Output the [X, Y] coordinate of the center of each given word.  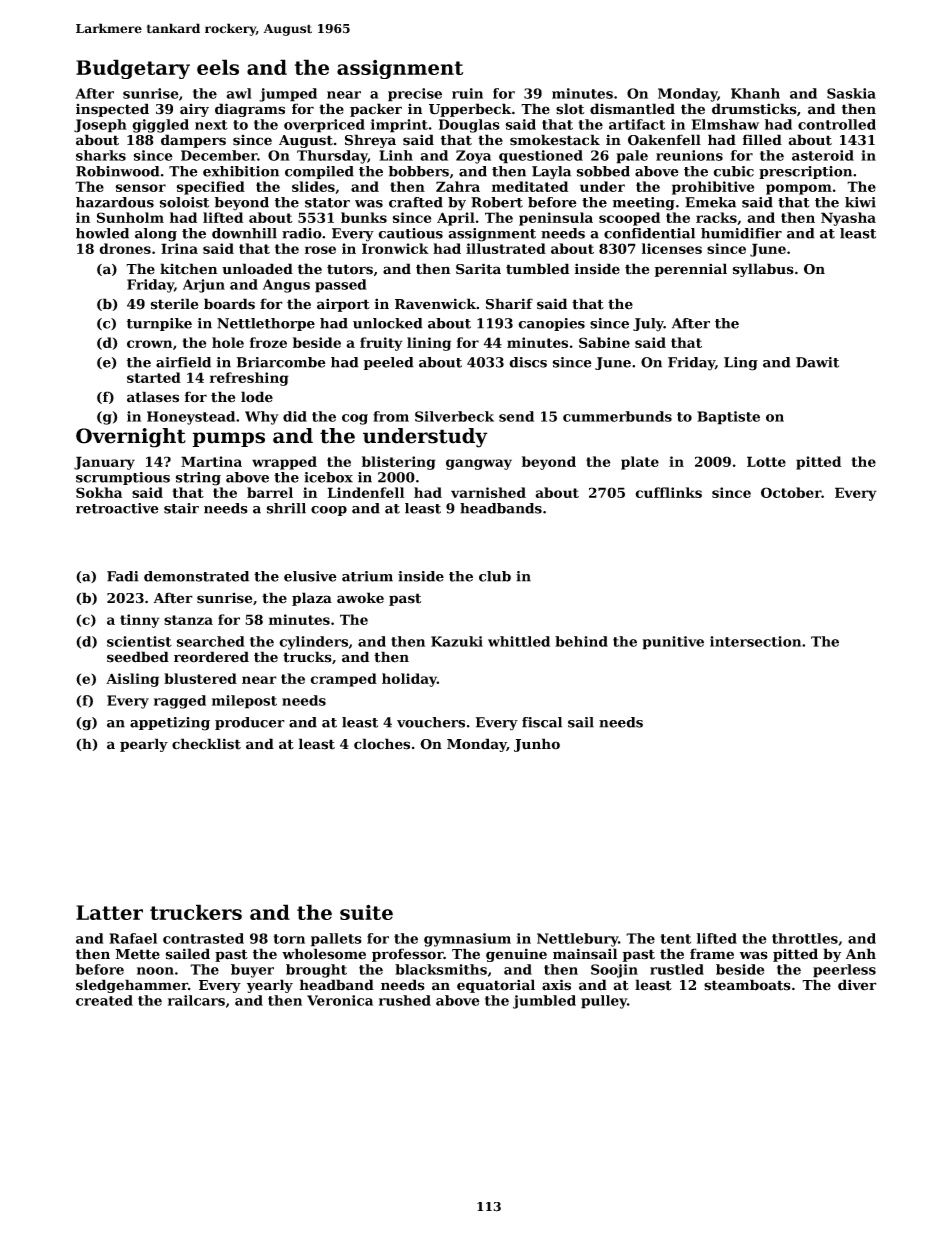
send [516, 416]
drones [125, 248]
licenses [672, 248]
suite [366, 912]
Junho [537, 745]
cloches [382, 744]
